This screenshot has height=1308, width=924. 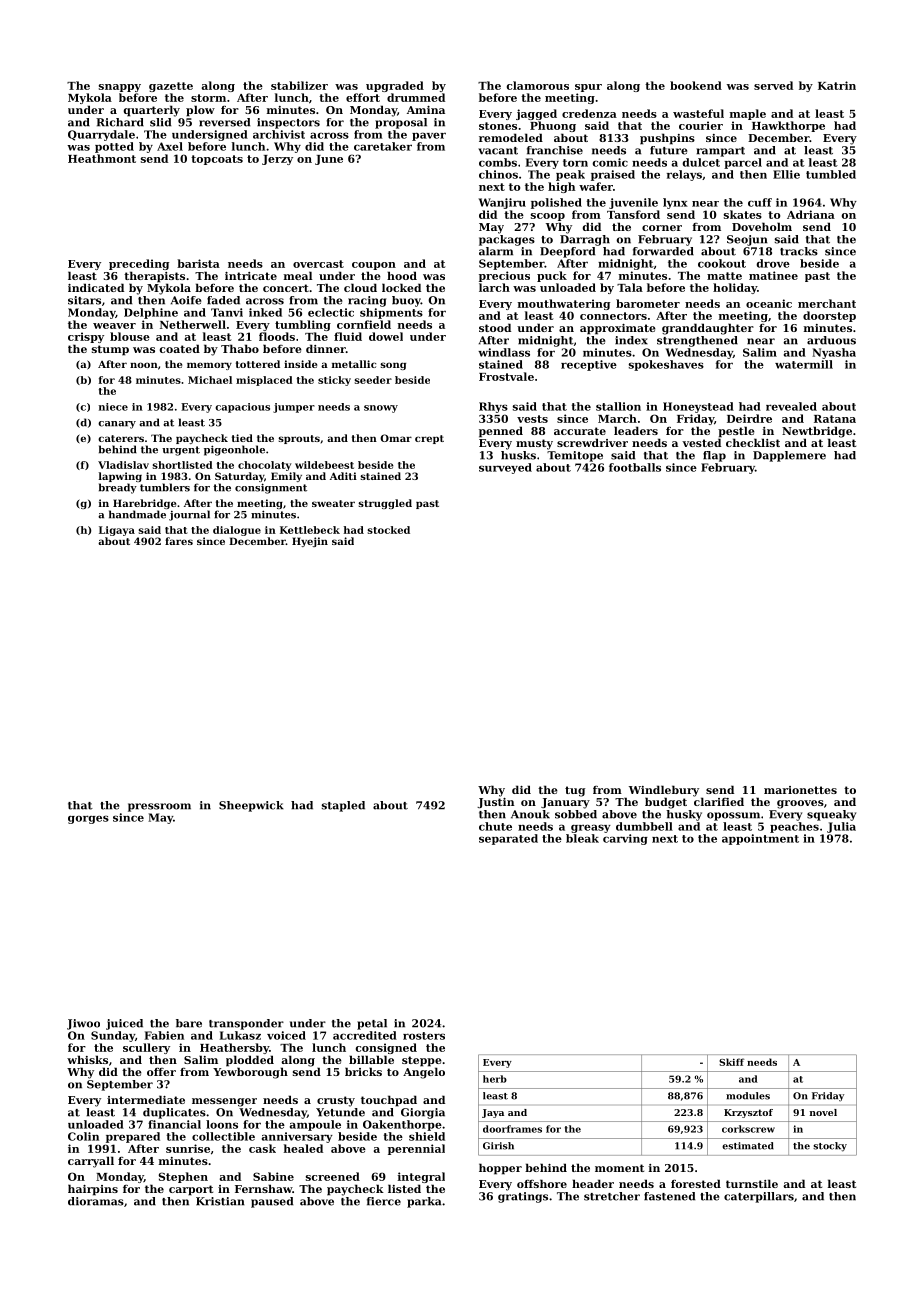 What do you see at coordinates (220, 1201) in the screenshot?
I see `Kristian` at bounding box center [220, 1201].
